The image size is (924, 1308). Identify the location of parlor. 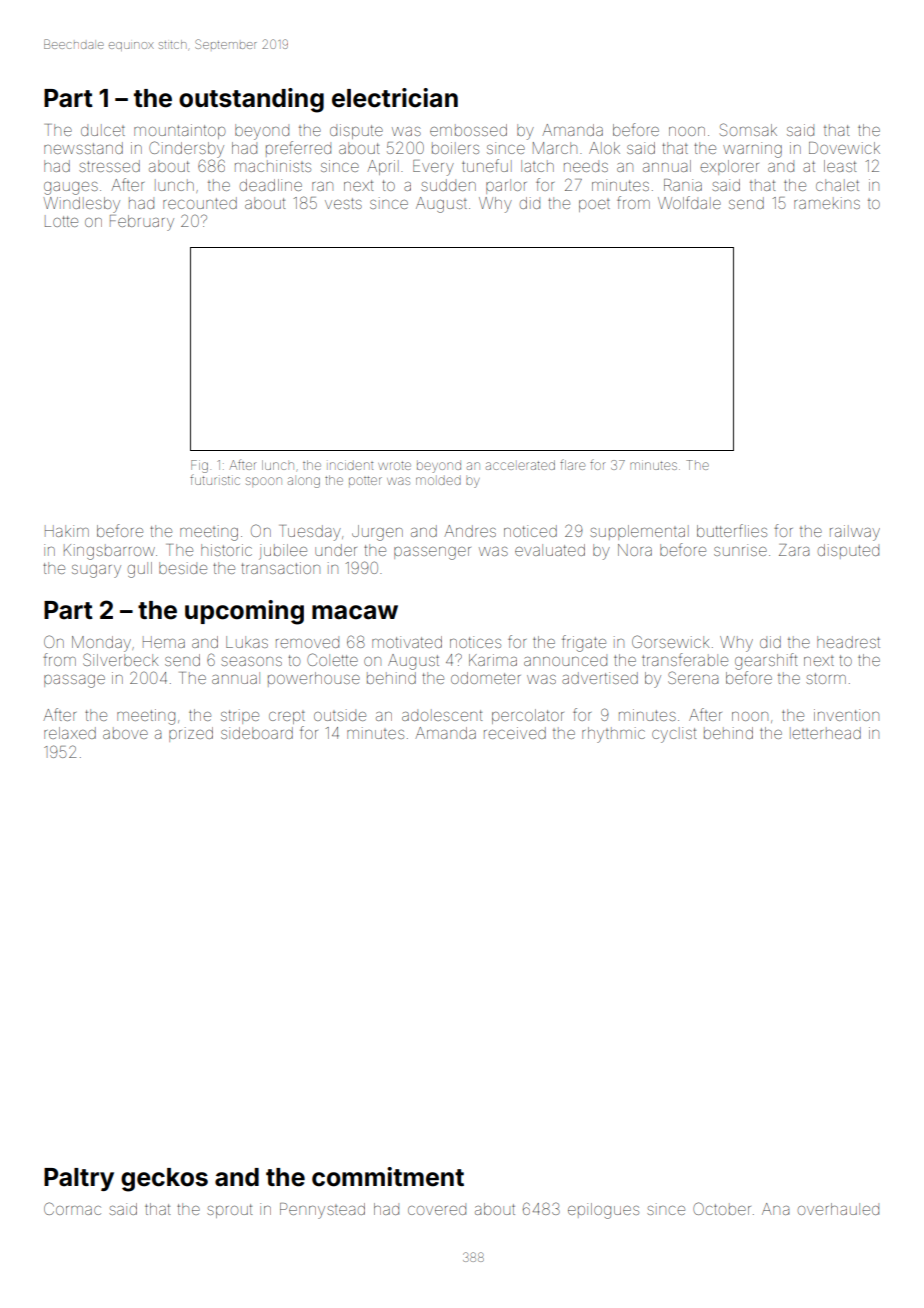
(506, 186).
